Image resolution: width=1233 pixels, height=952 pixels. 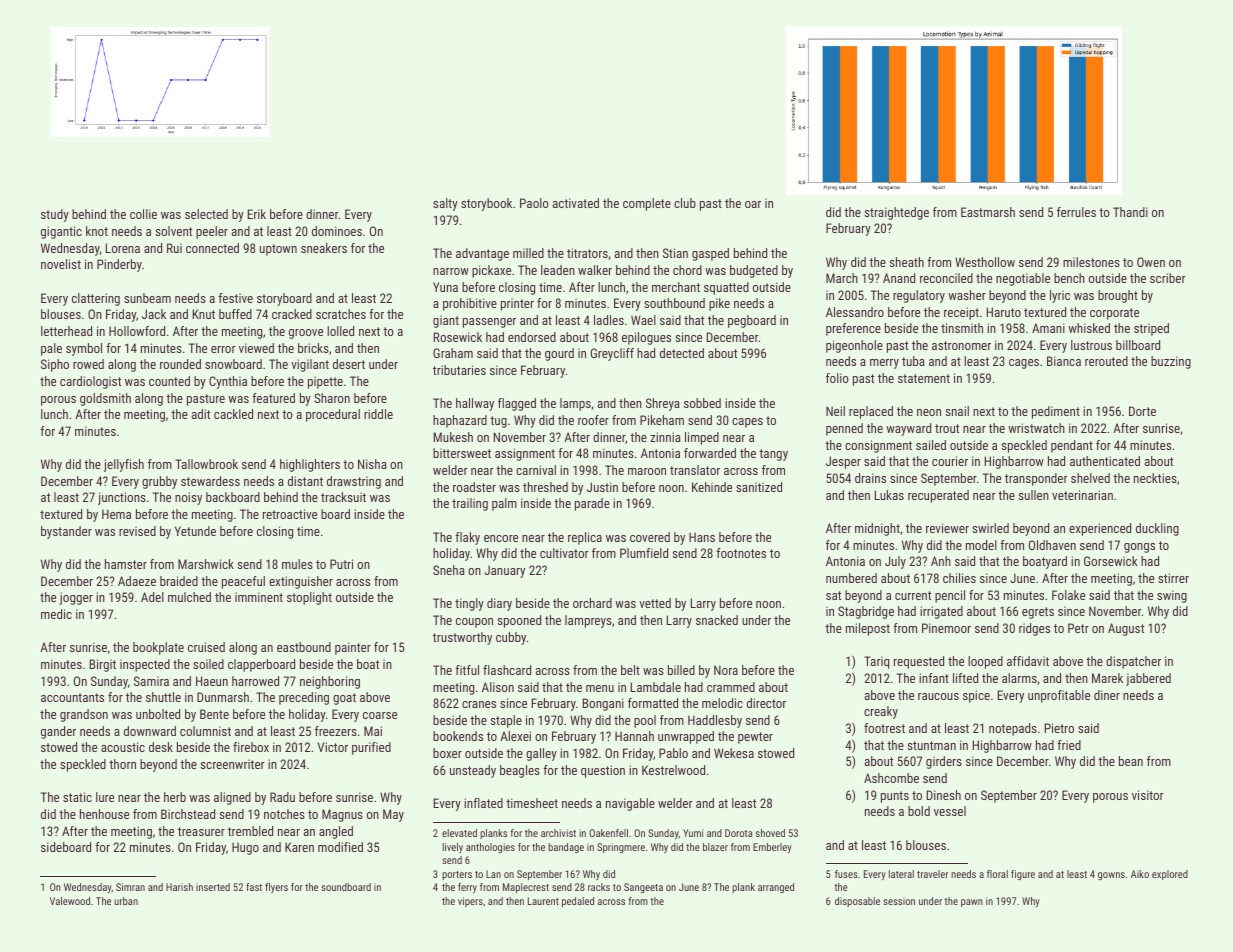 What do you see at coordinates (1076, 212) in the screenshot?
I see `ferrules` at bounding box center [1076, 212].
